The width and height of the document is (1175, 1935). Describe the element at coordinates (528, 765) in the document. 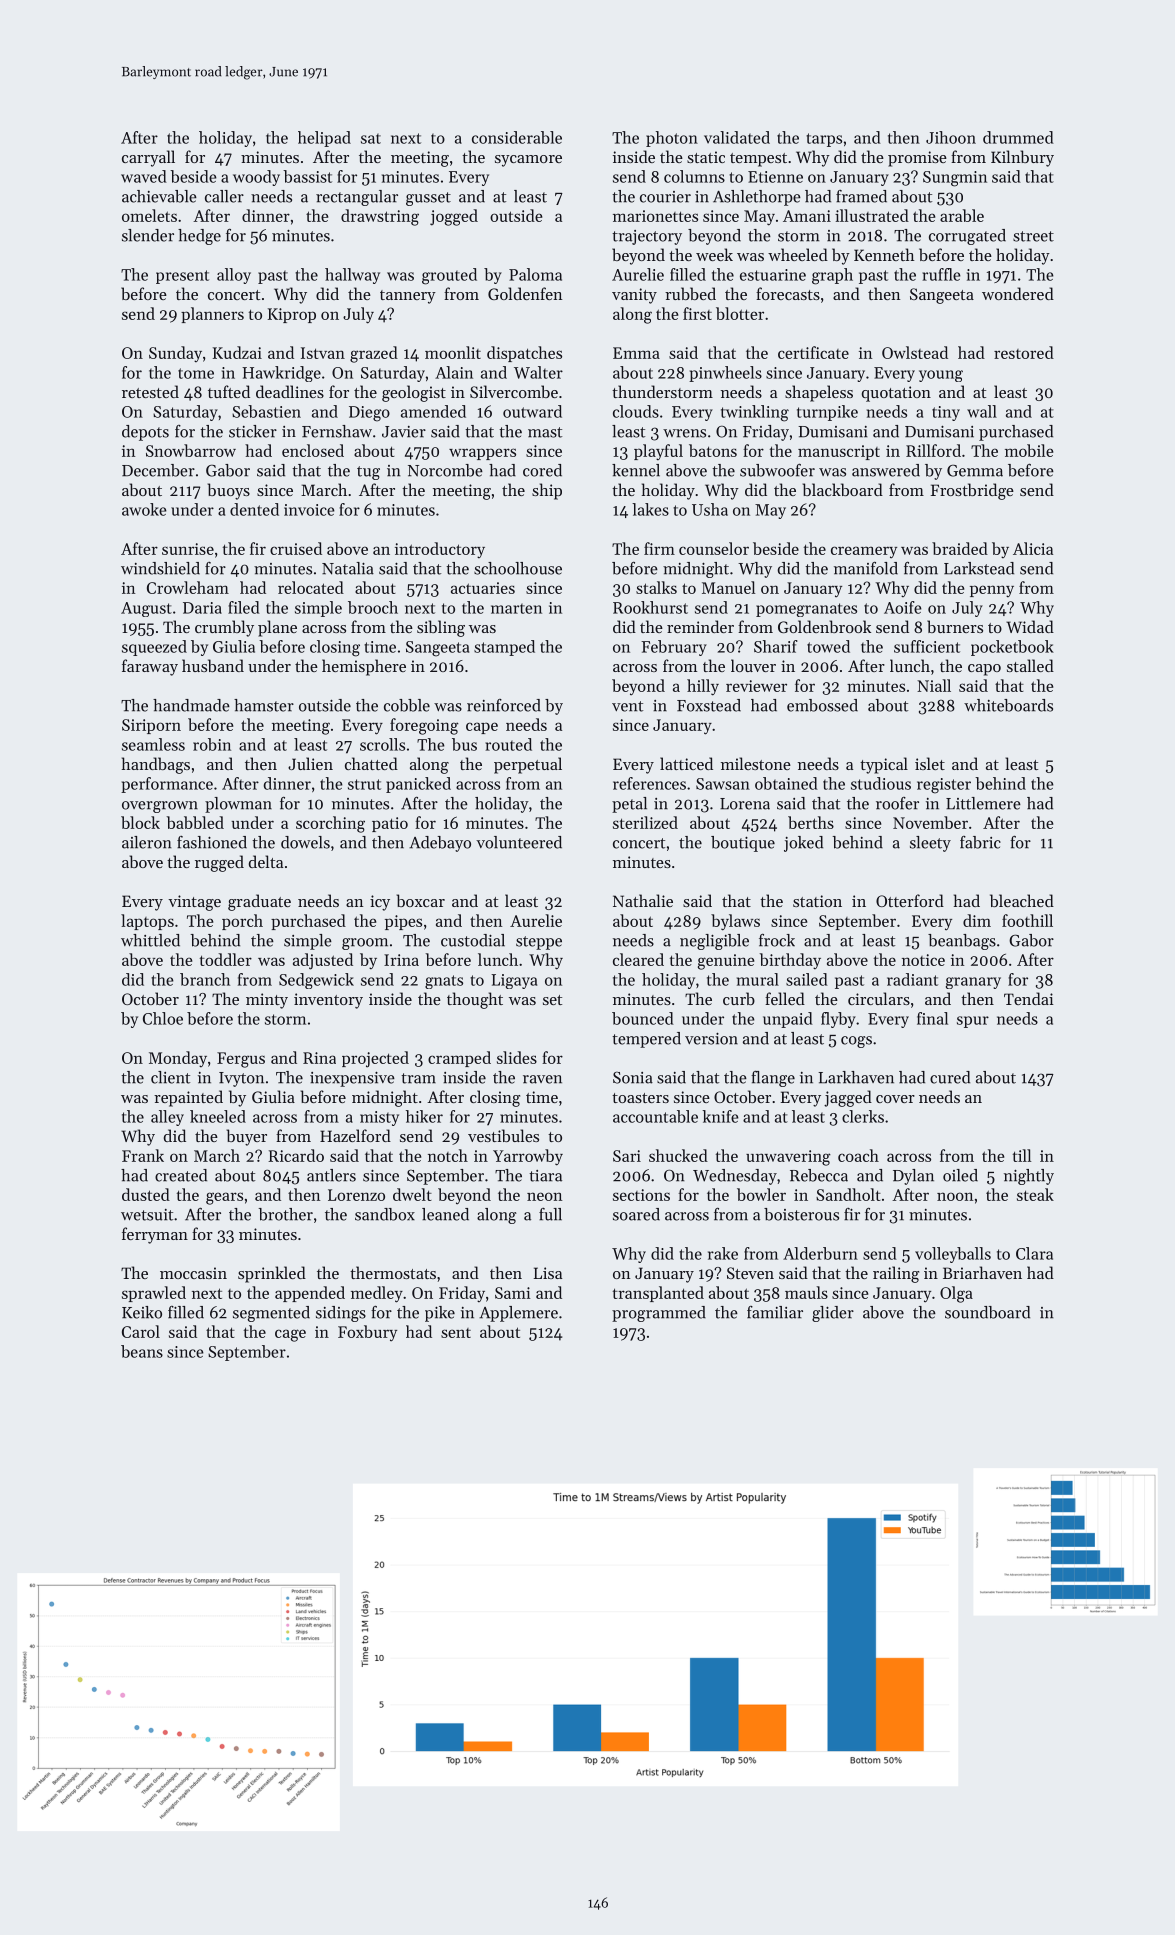

I see `perpetual` at that location.
